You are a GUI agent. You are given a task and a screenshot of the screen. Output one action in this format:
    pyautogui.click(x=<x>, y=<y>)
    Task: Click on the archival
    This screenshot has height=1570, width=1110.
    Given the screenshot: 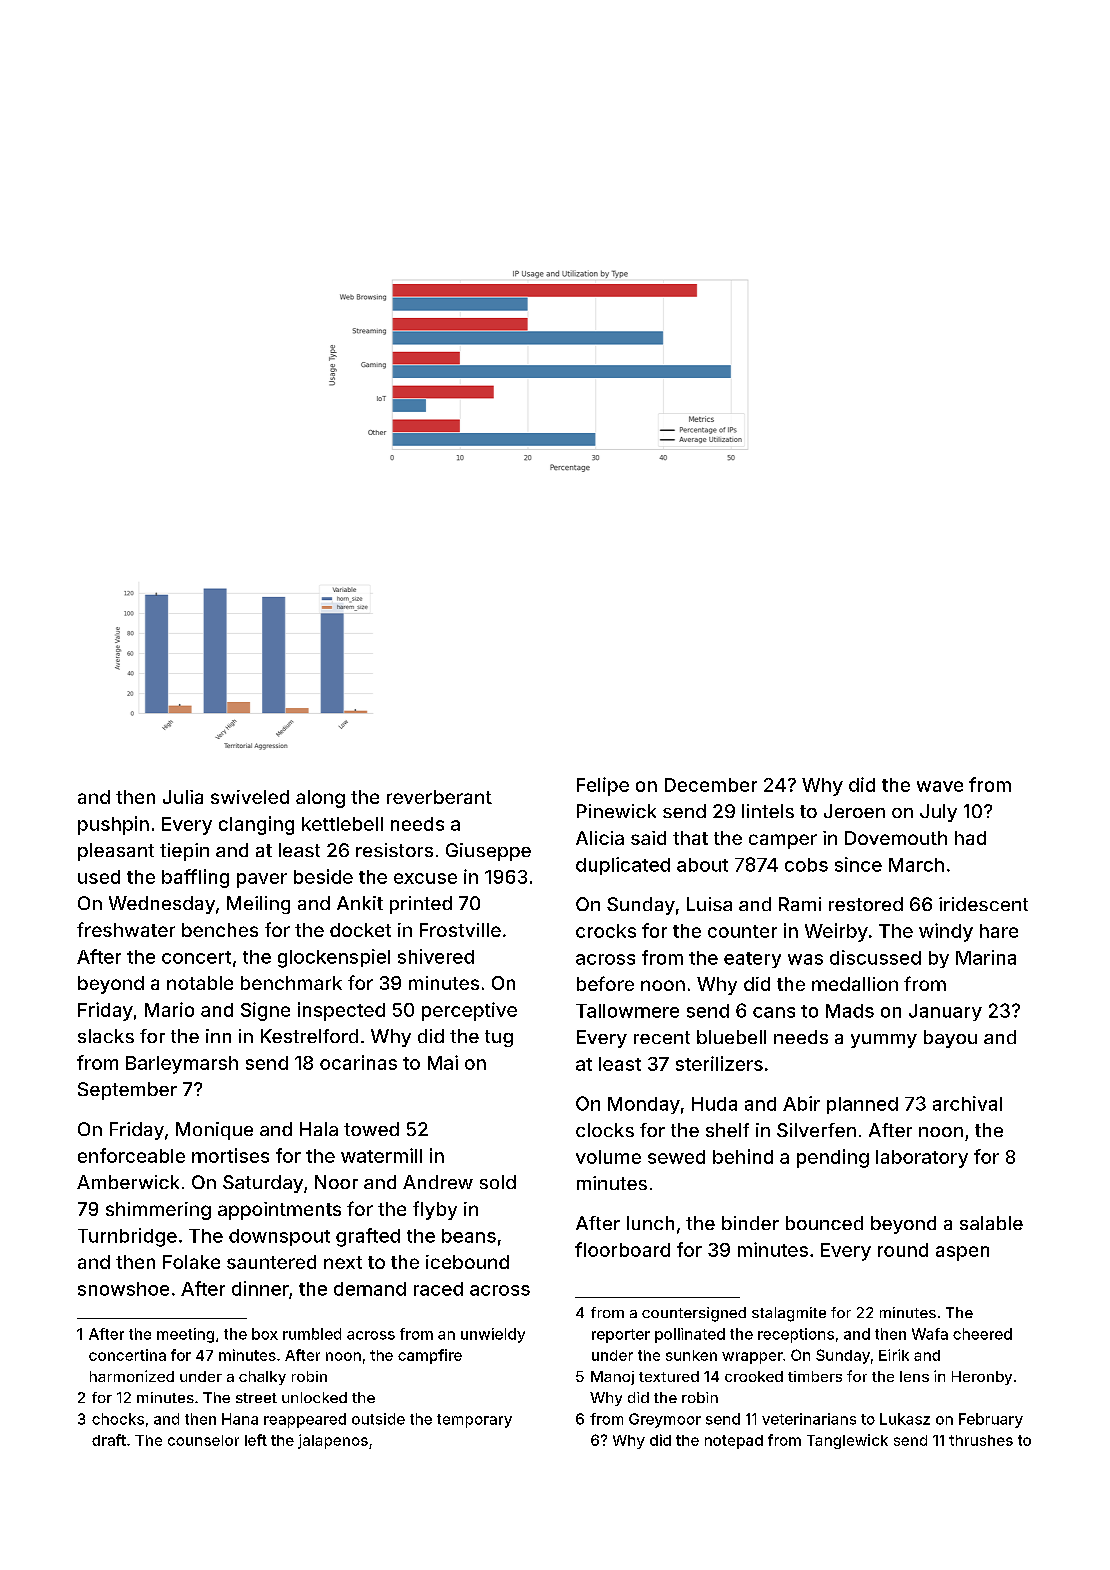 What is the action you would take?
    pyautogui.click(x=967, y=1103)
